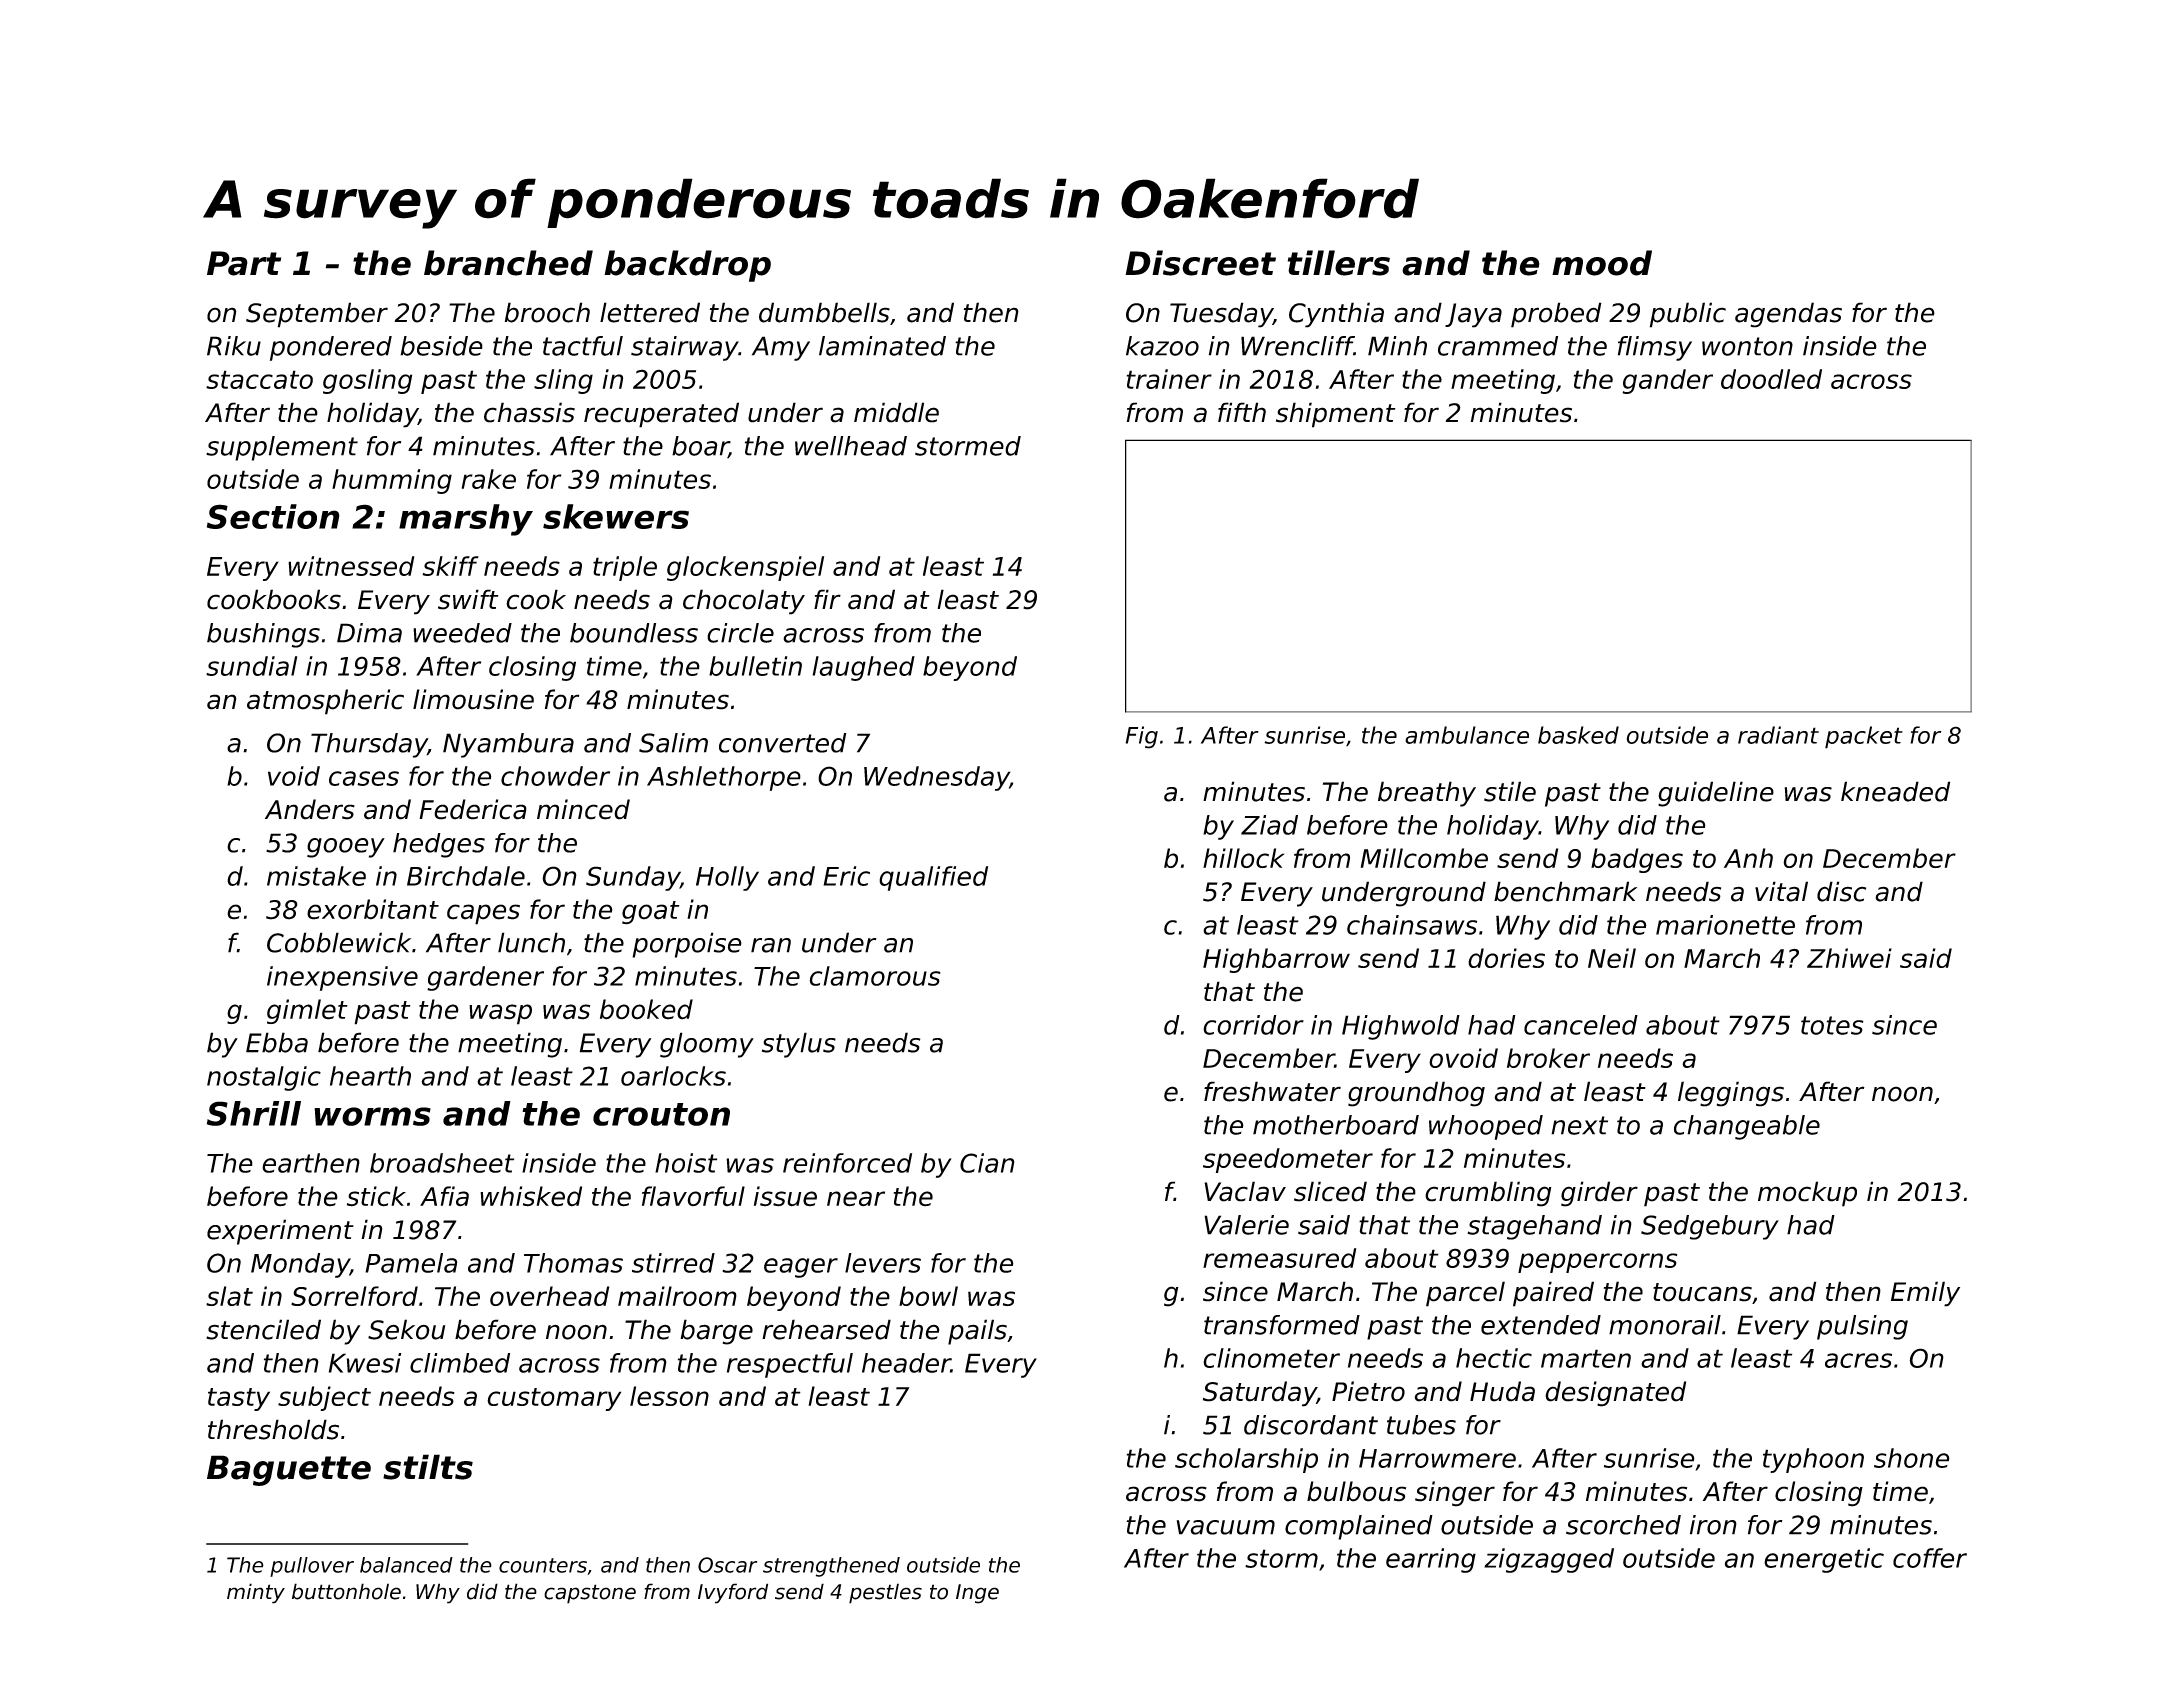 This page has width=2178, height=1683. Describe the element at coordinates (428, 1467) in the page. I see `stilts` at that location.
